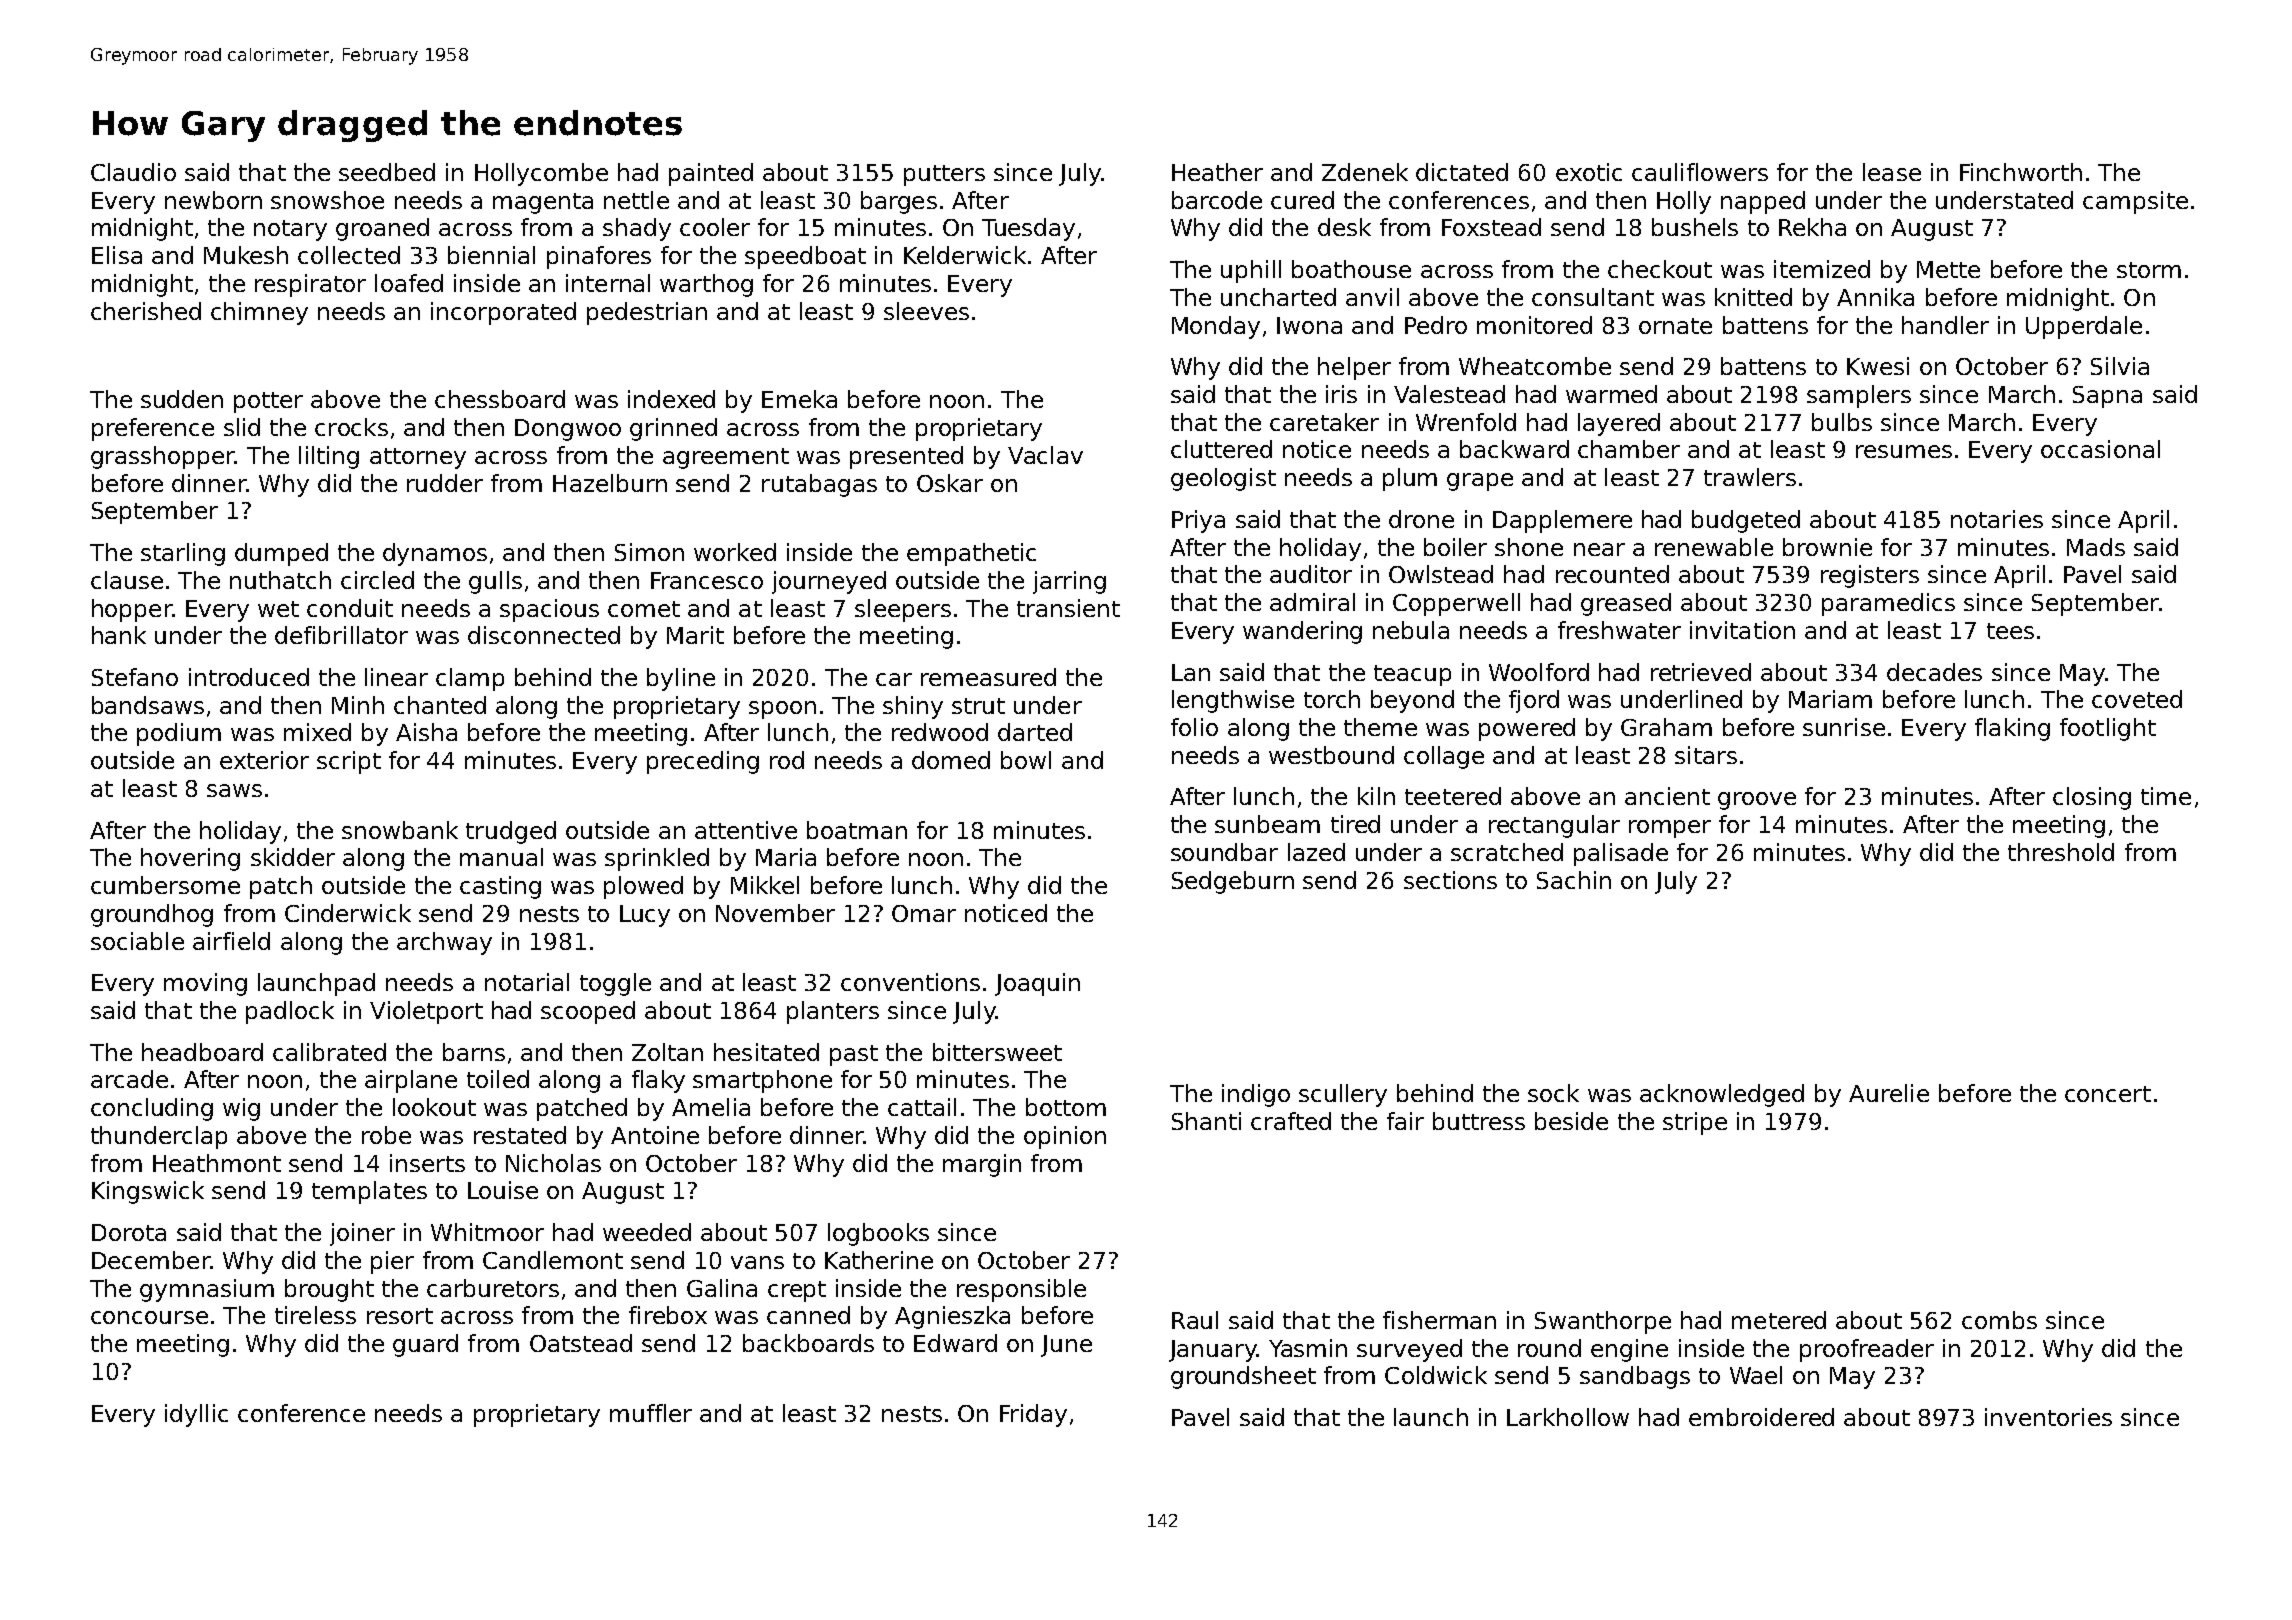 The height and width of the document is (1620, 2292). Describe the element at coordinates (317, 732) in the document. I see `mixed` at that location.
